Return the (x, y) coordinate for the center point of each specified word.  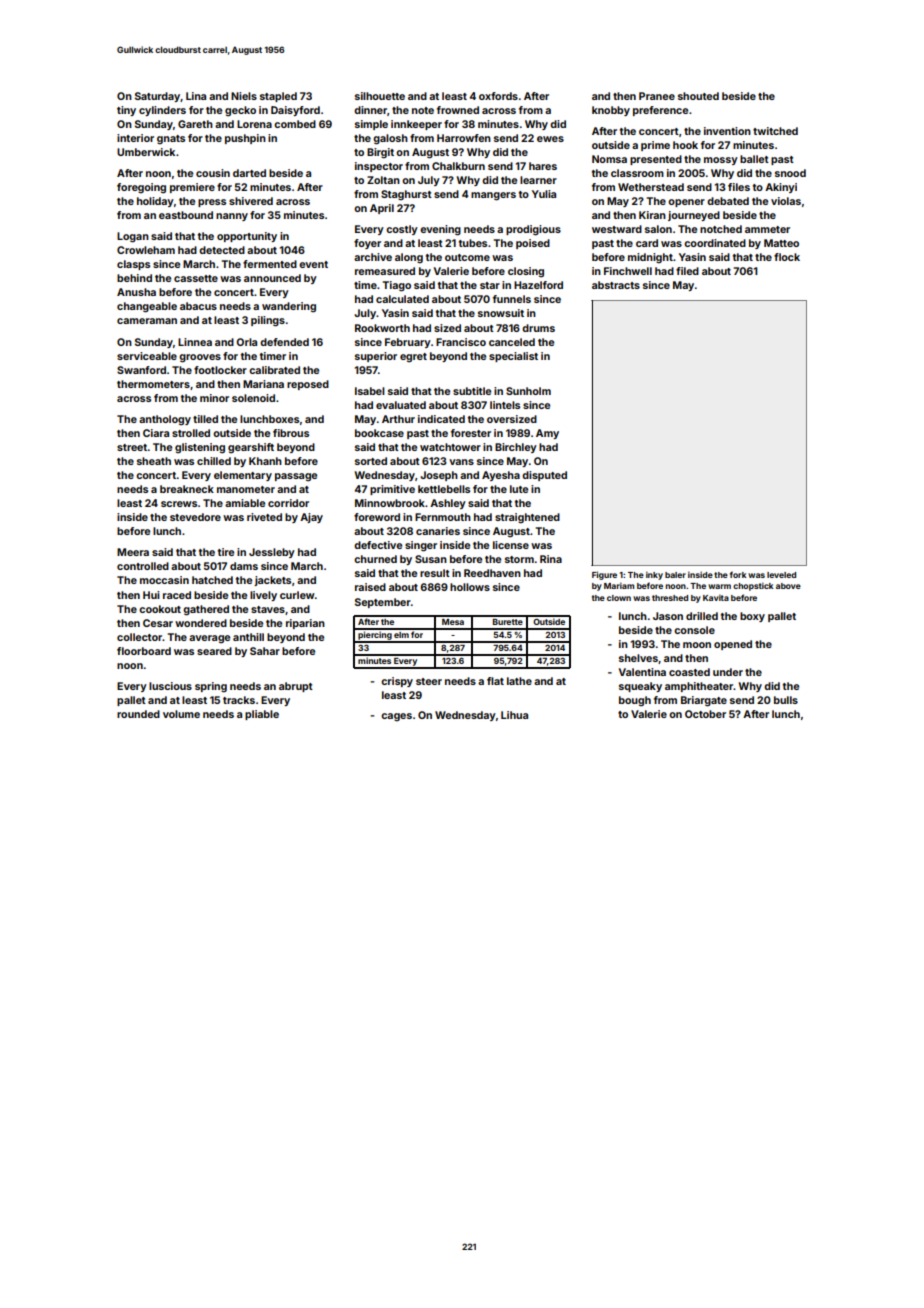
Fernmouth (443, 517)
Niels (244, 96)
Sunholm (528, 391)
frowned (458, 110)
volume (181, 714)
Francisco (461, 342)
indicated (441, 419)
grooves (200, 358)
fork (738, 574)
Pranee (657, 96)
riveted (264, 517)
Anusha (136, 292)
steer (429, 681)
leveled (781, 575)
